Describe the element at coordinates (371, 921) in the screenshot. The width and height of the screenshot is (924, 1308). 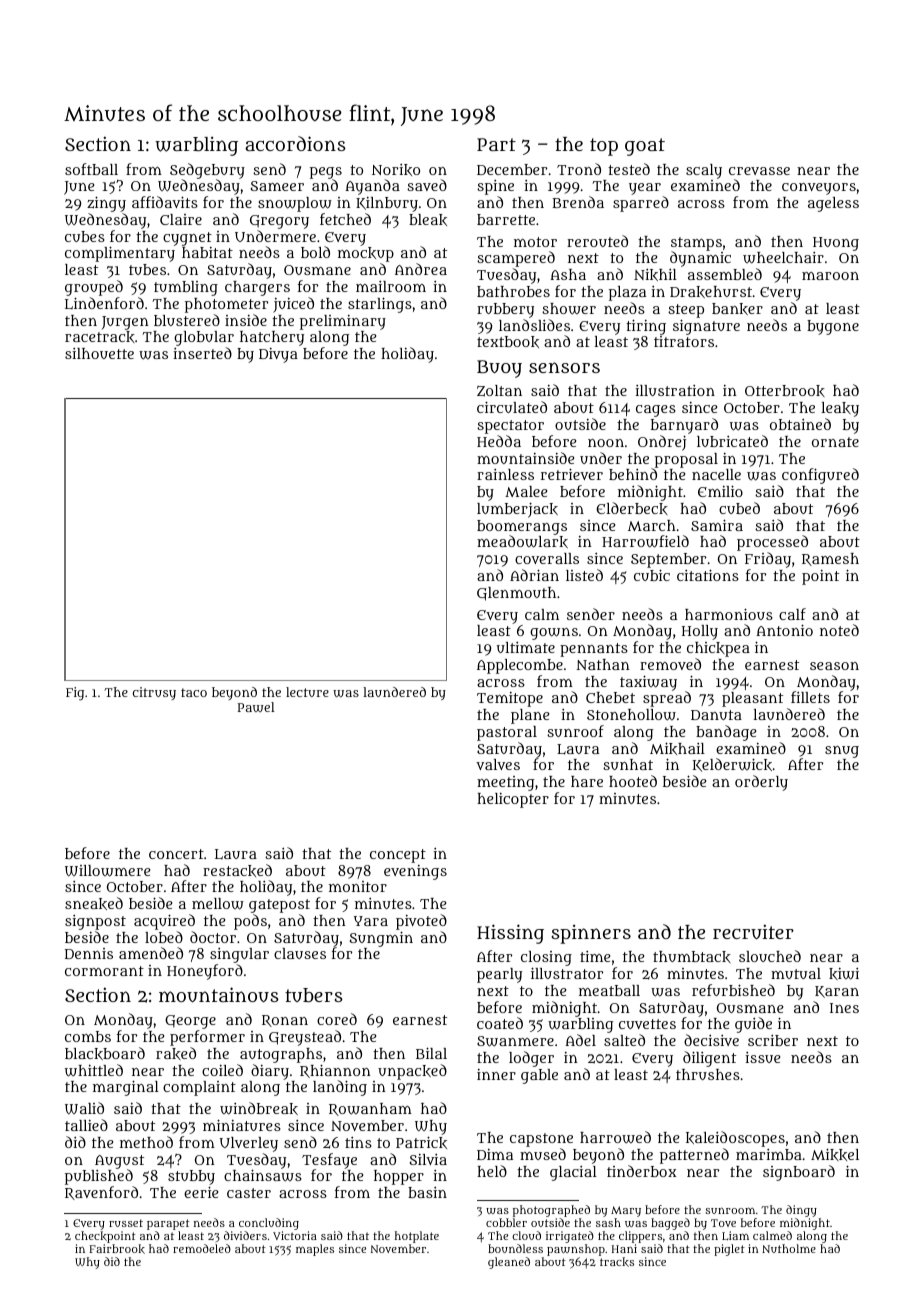
I see `Yara` at that location.
